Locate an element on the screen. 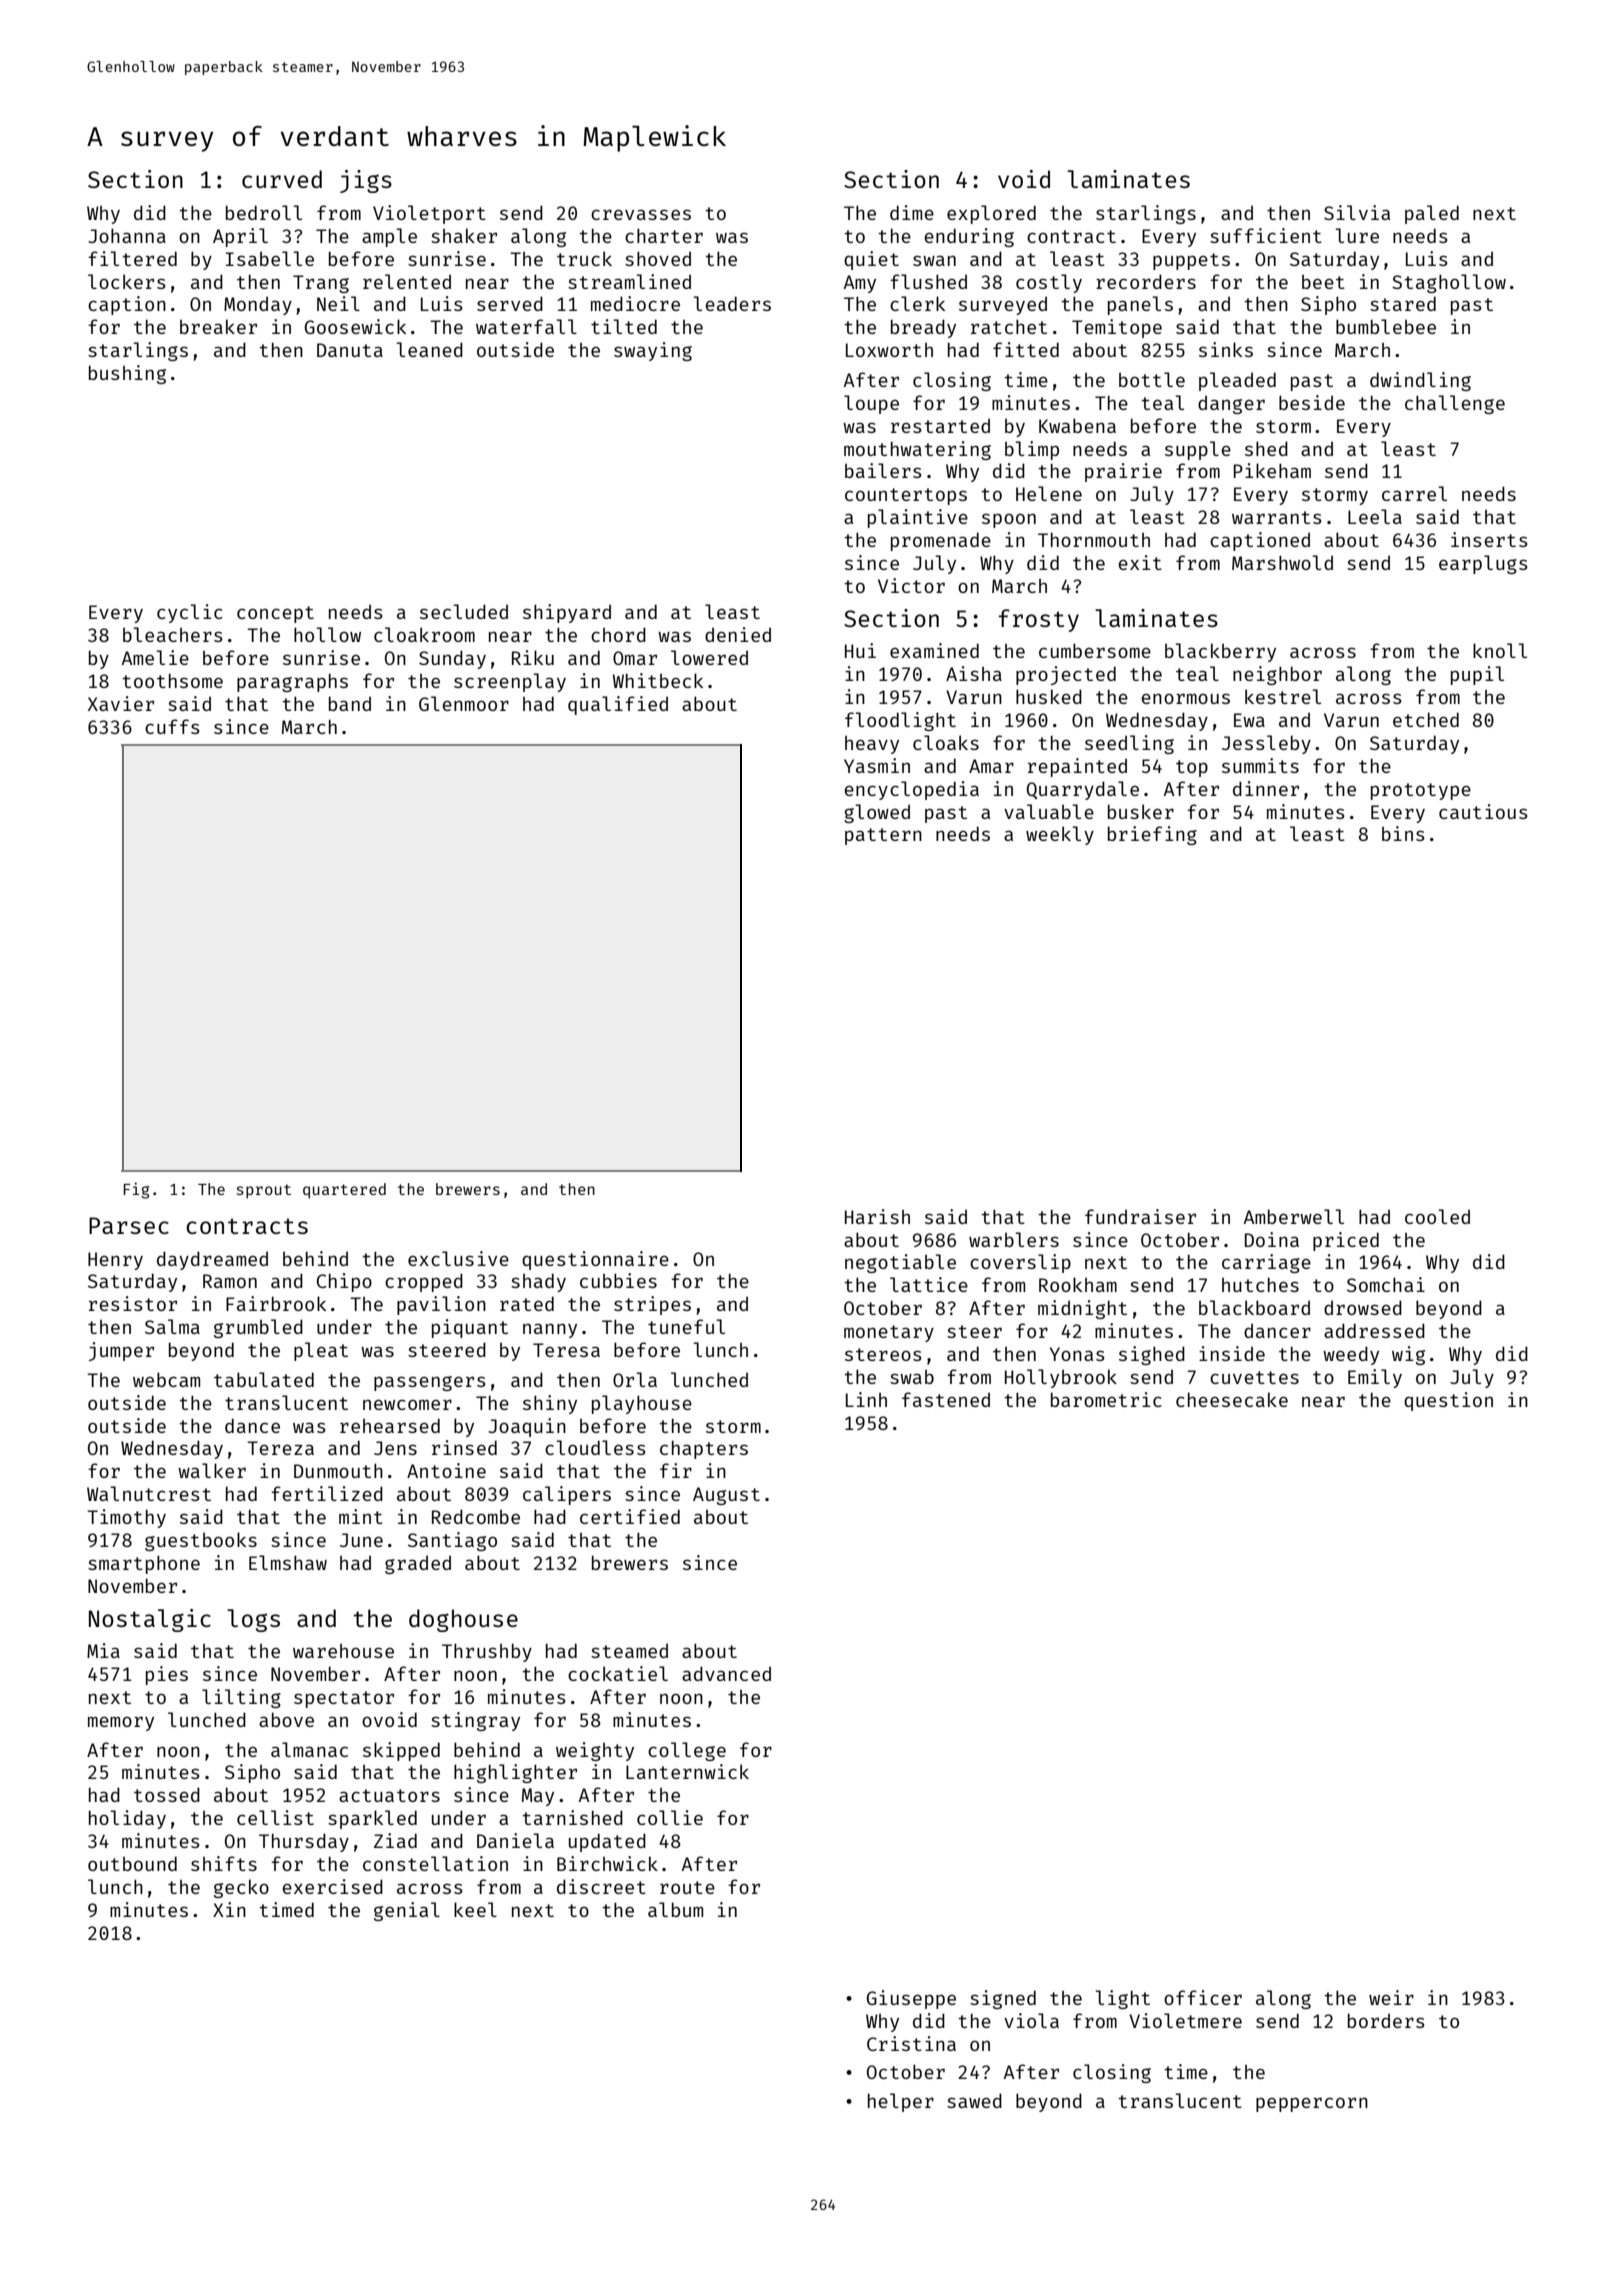 The width and height of the screenshot is (1620, 2292). Amberwell is located at coordinates (1294, 1216).
